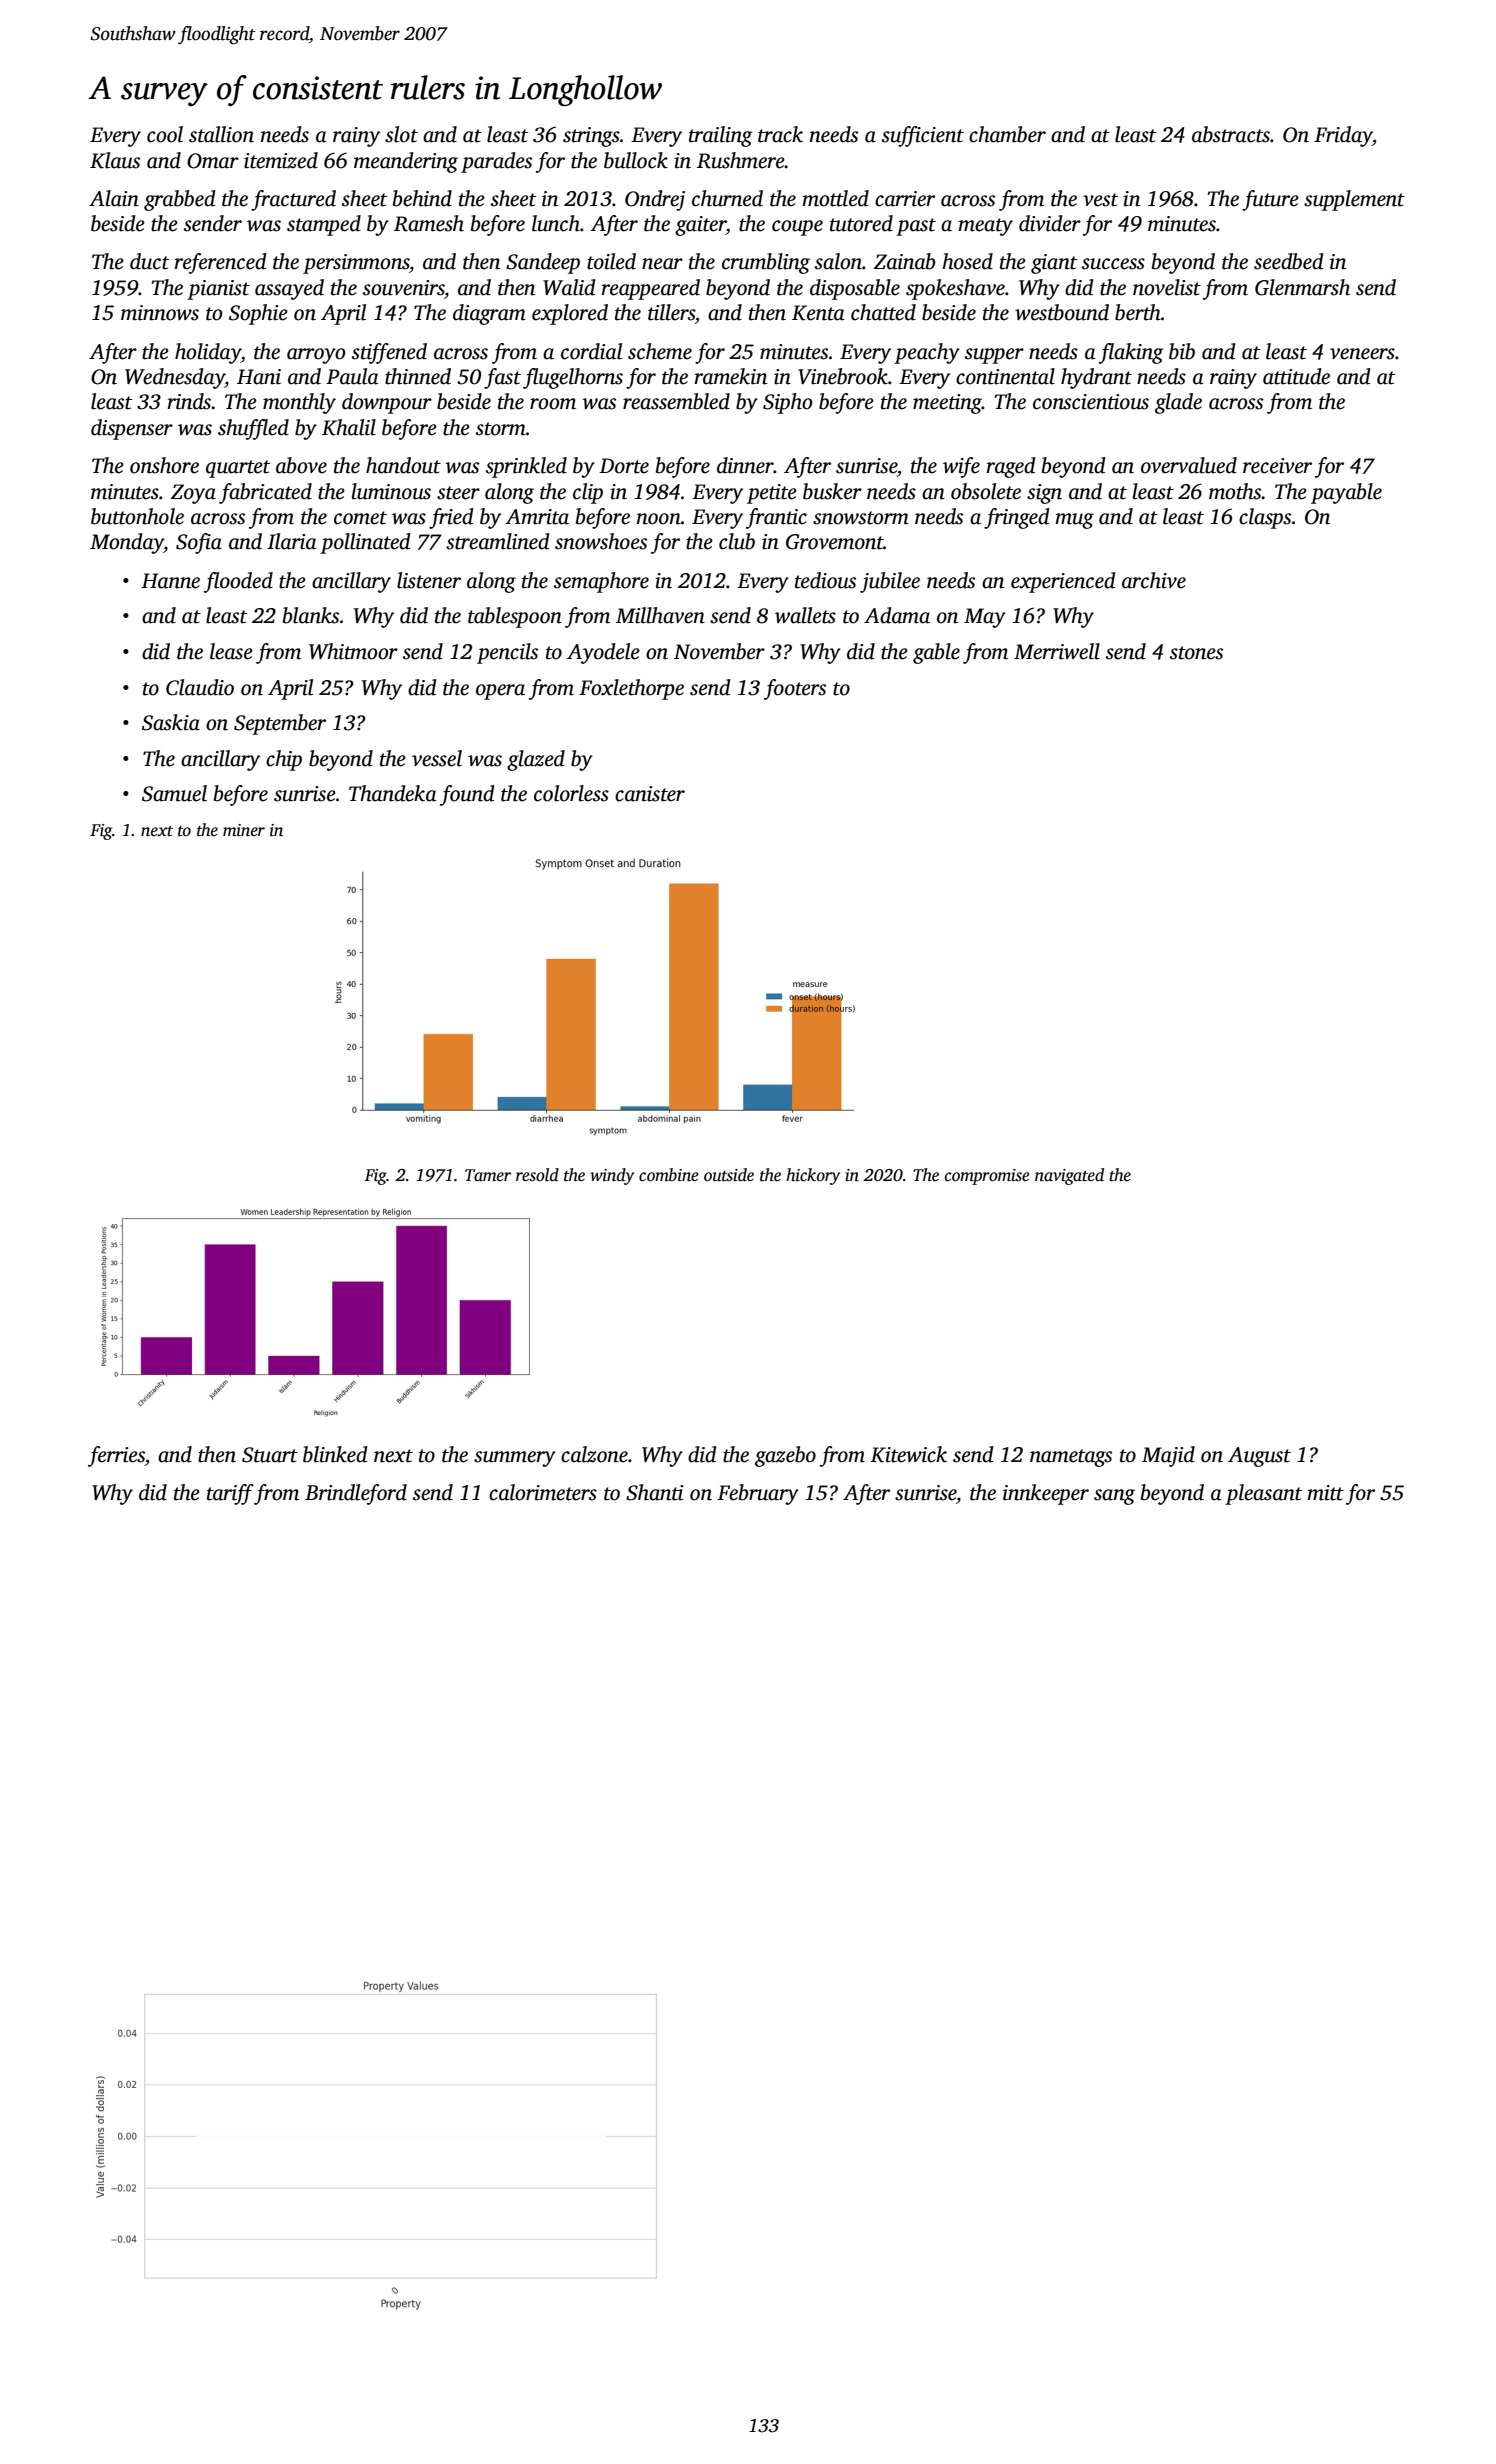 Image resolution: width=1496 pixels, height=2464 pixels. I want to click on mitt, so click(1325, 1493).
